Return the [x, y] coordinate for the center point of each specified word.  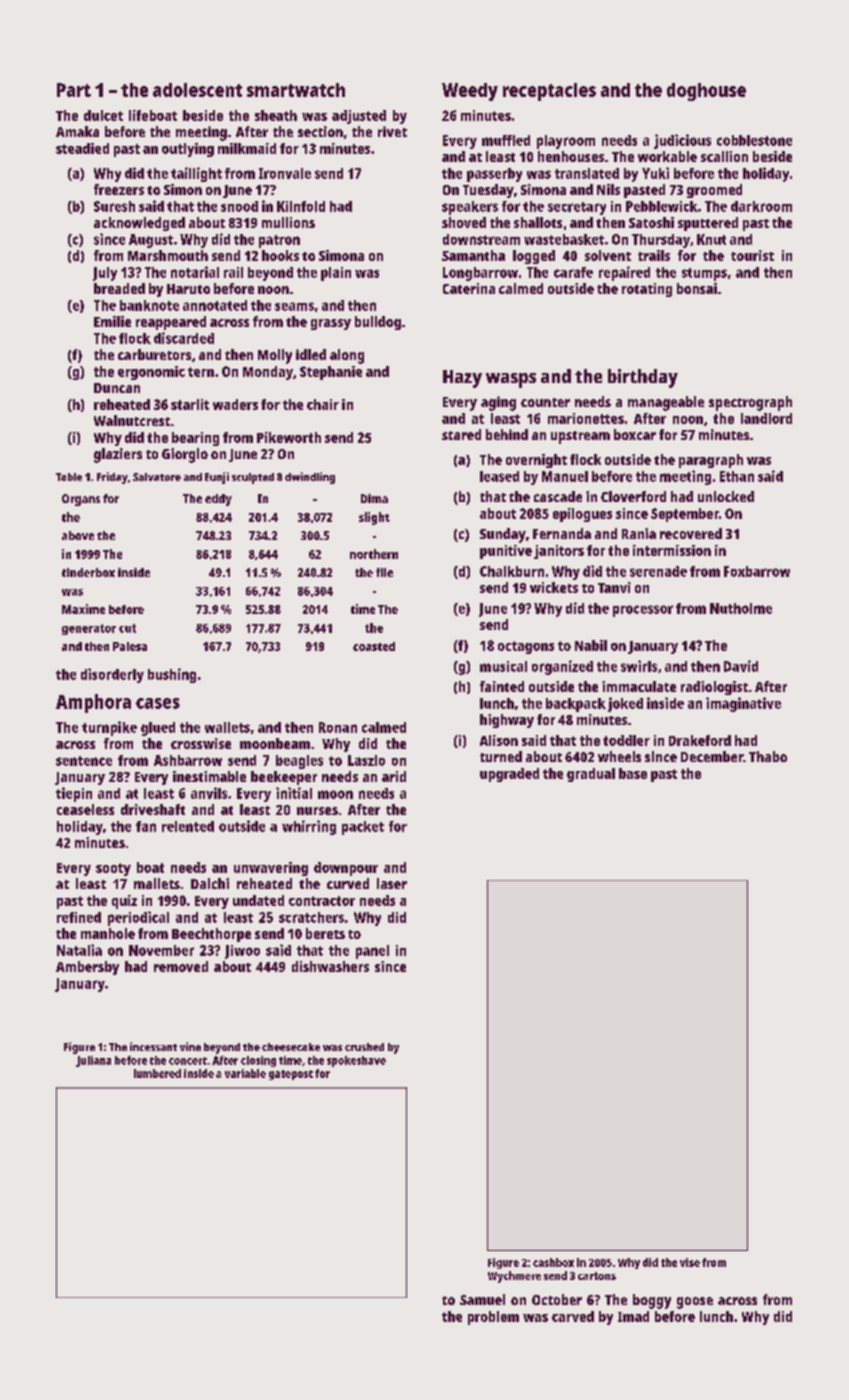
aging [498, 403]
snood [239, 206]
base [633, 773]
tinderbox [88, 572]
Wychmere [514, 1277]
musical [503, 666]
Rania [639, 533]
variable [245, 1073]
